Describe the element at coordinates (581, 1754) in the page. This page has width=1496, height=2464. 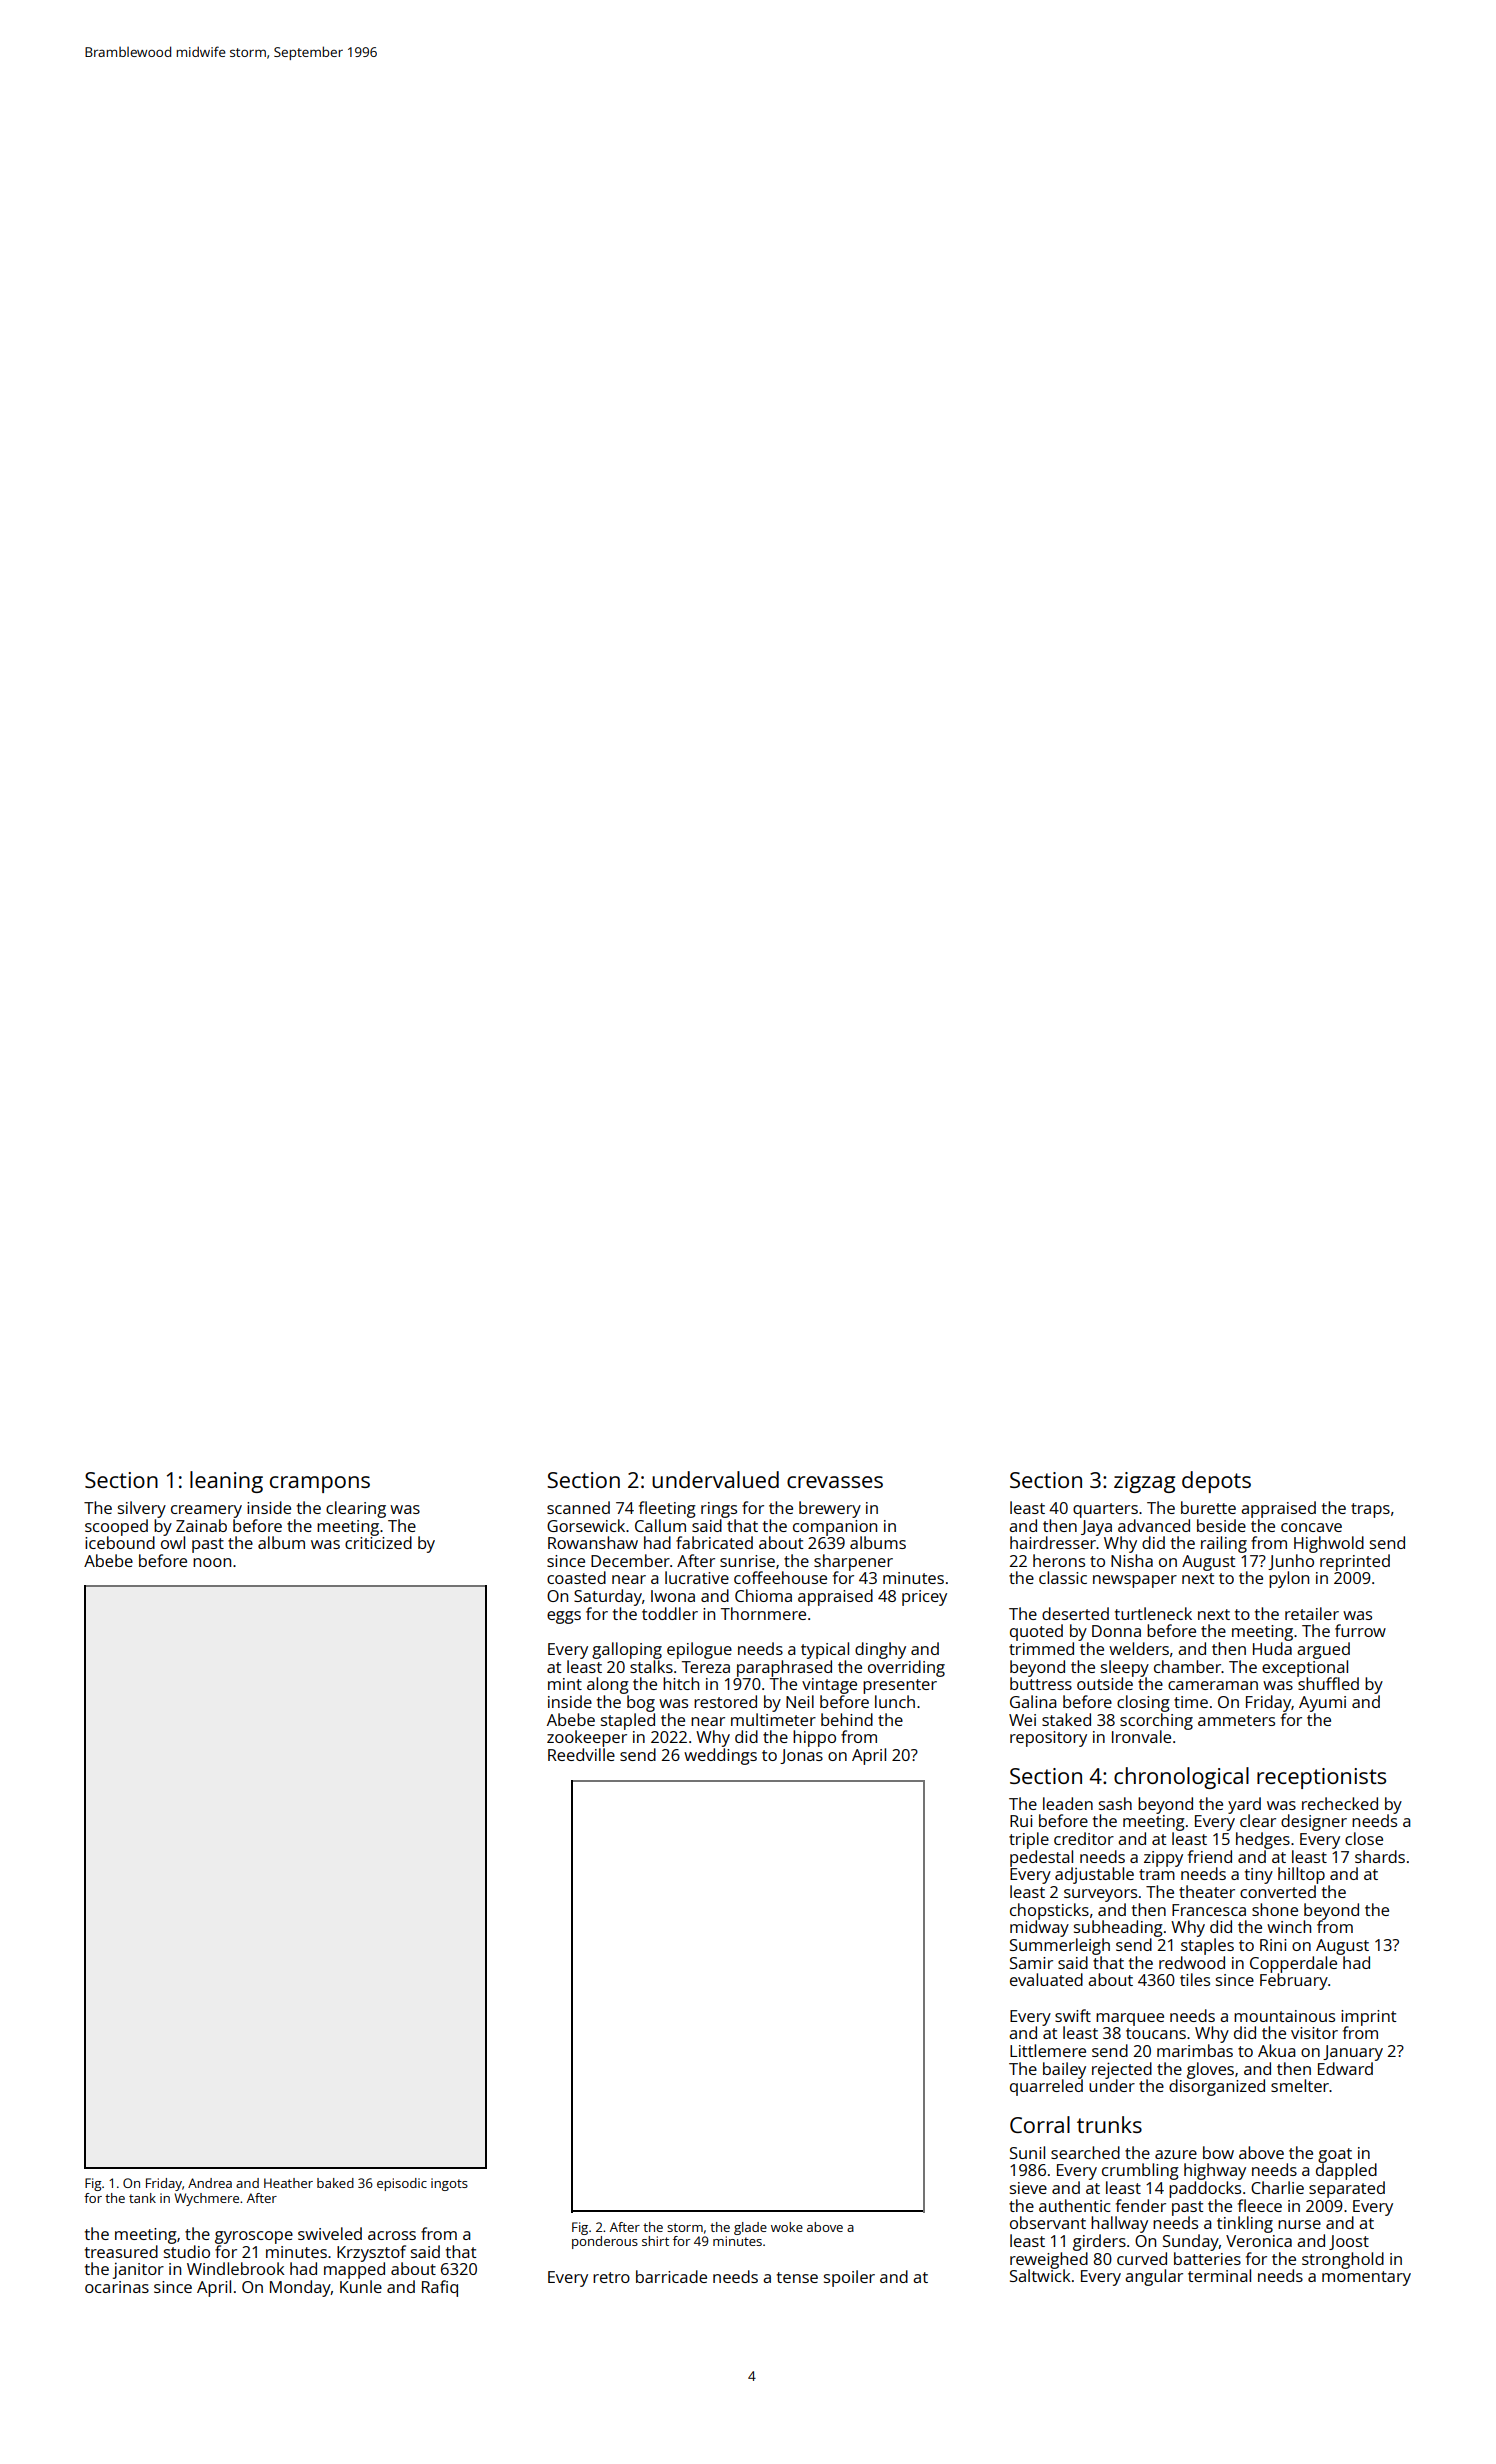
I see `Reedville` at that location.
